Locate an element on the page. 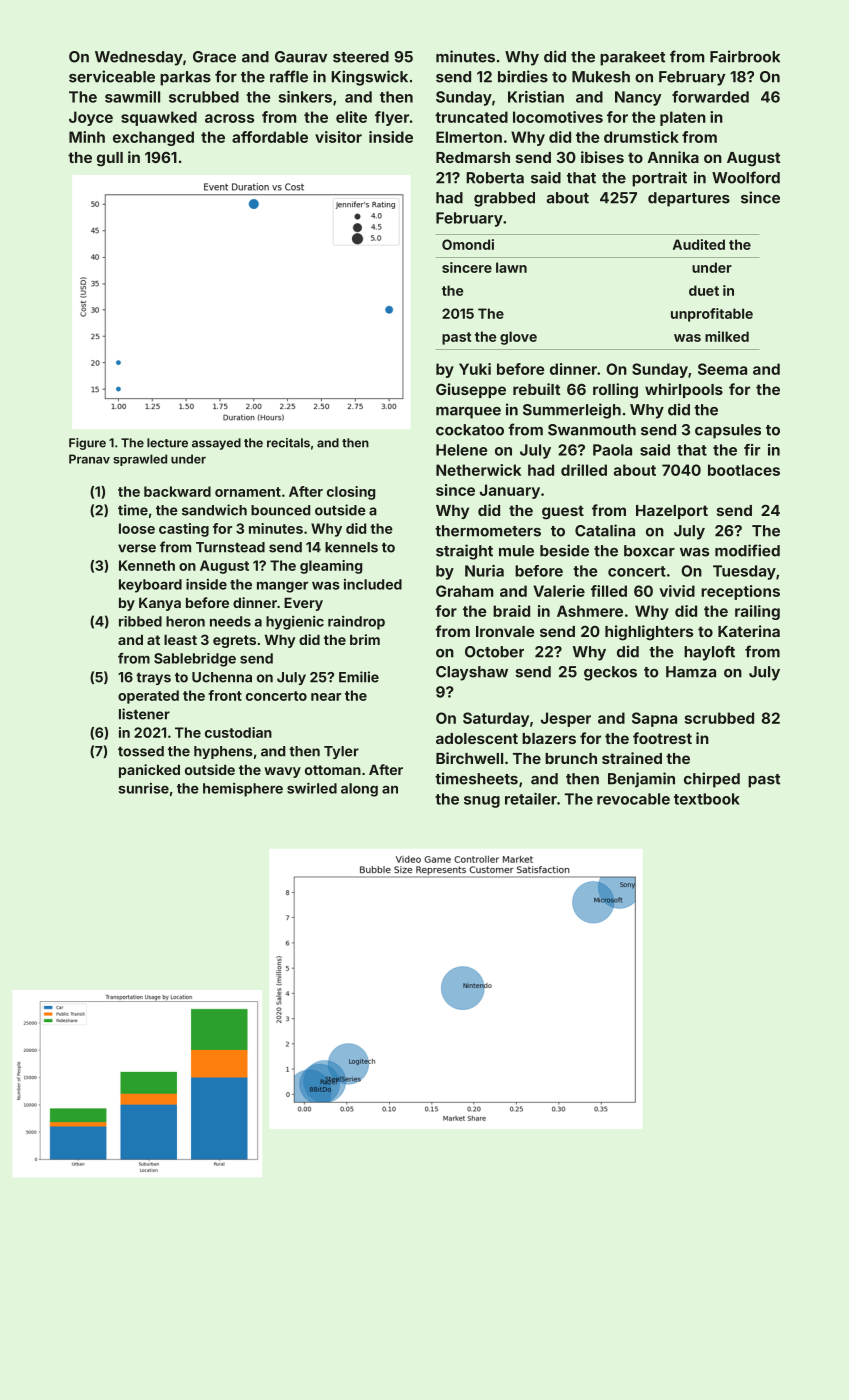 The height and width of the document is (1400, 849). Grace is located at coordinates (214, 57).
